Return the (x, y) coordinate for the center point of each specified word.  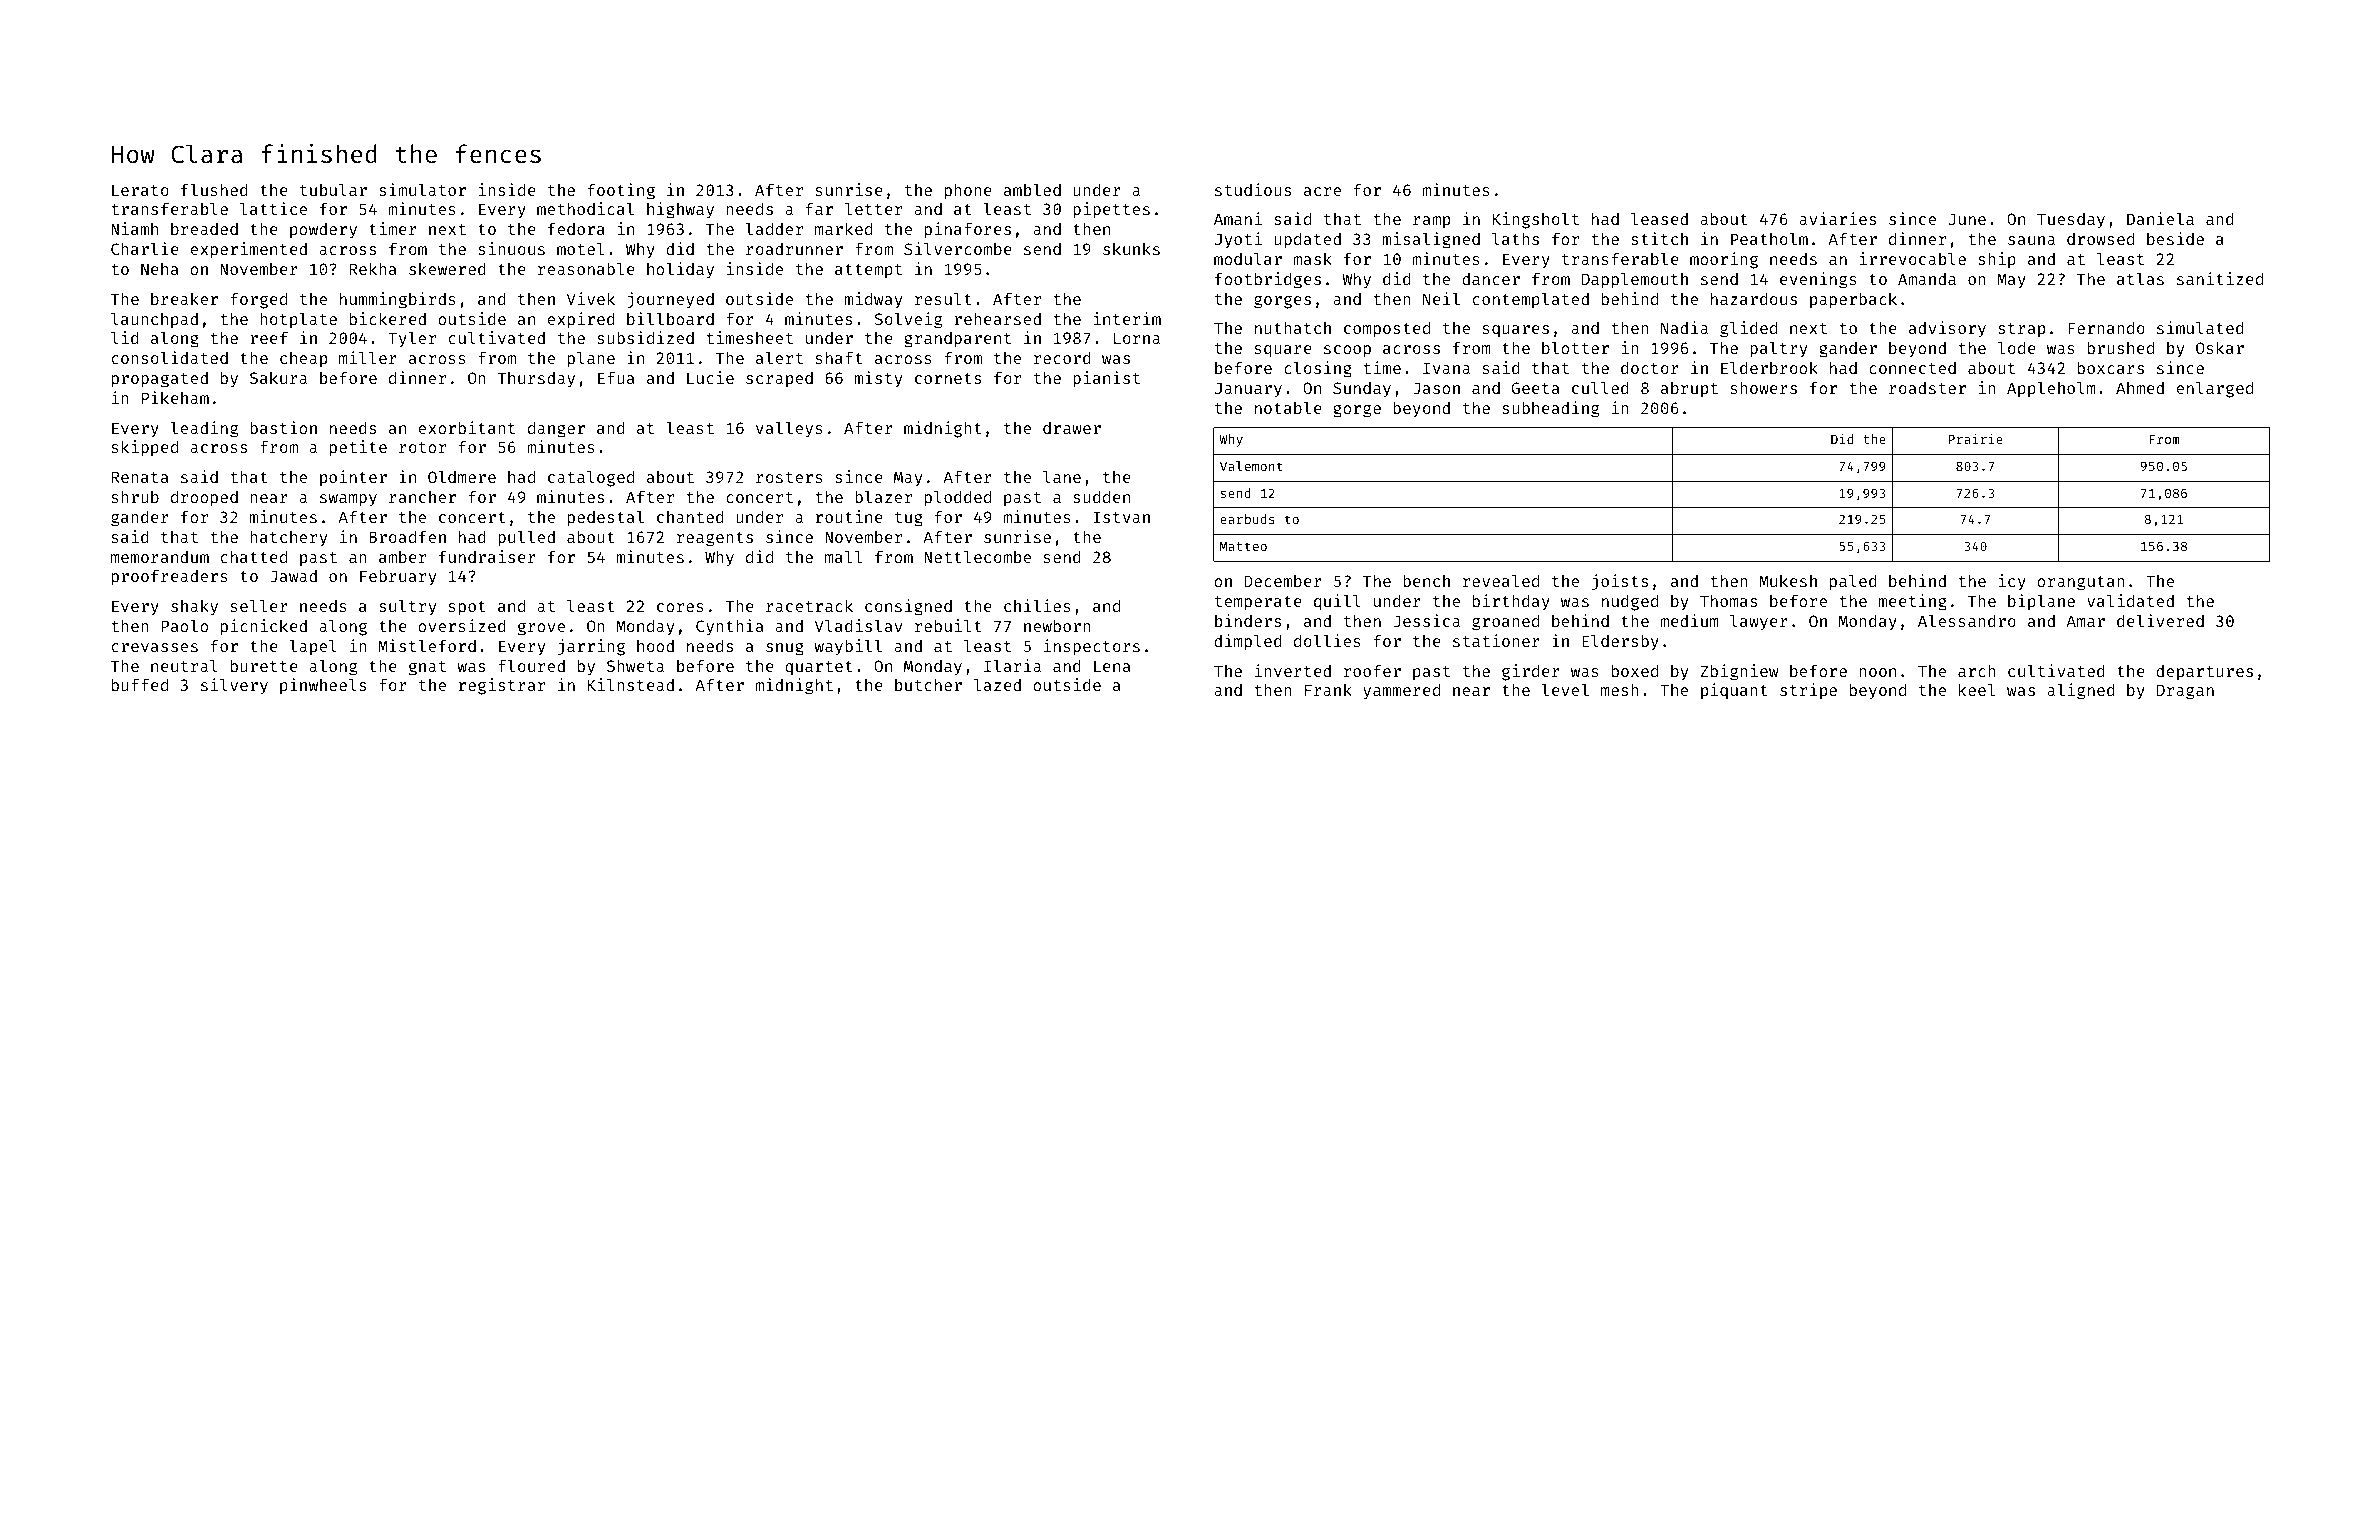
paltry (1778, 350)
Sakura (278, 377)
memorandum (160, 557)
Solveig (908, 320)
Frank (1328, 690)
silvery (234, 686)
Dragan (2185, 692)
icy (2012, 582)
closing (1318, 369)
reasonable (586, 268)
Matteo (1243, 546)
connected (1912, 367)
